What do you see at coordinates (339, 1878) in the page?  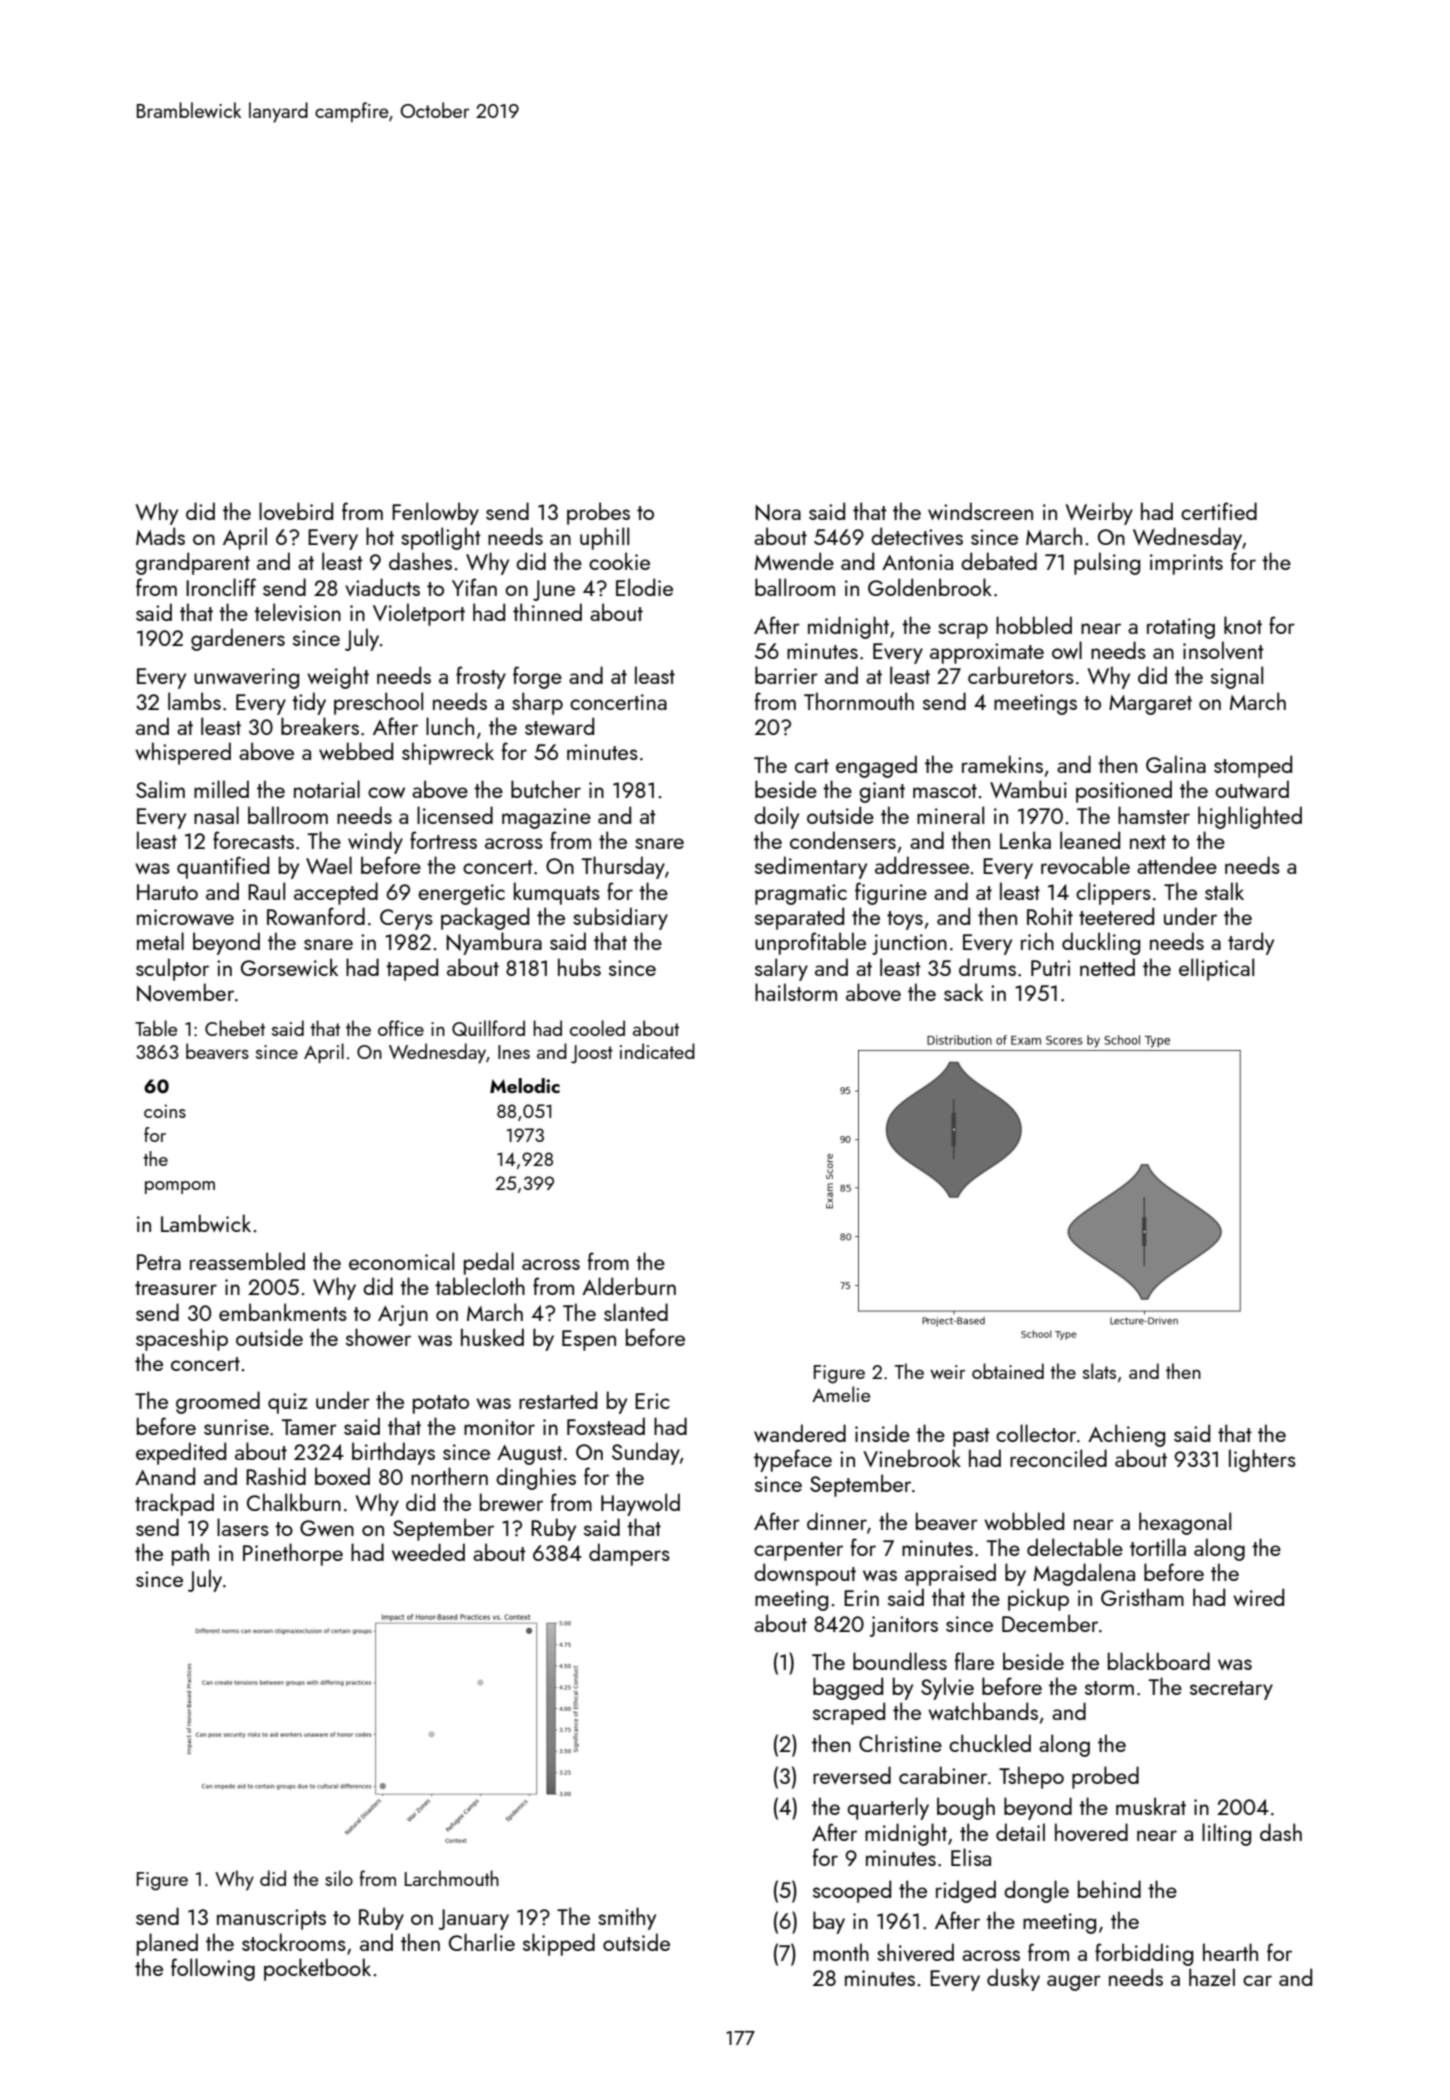 I see `silo` at bounding box center [339, 1878].
